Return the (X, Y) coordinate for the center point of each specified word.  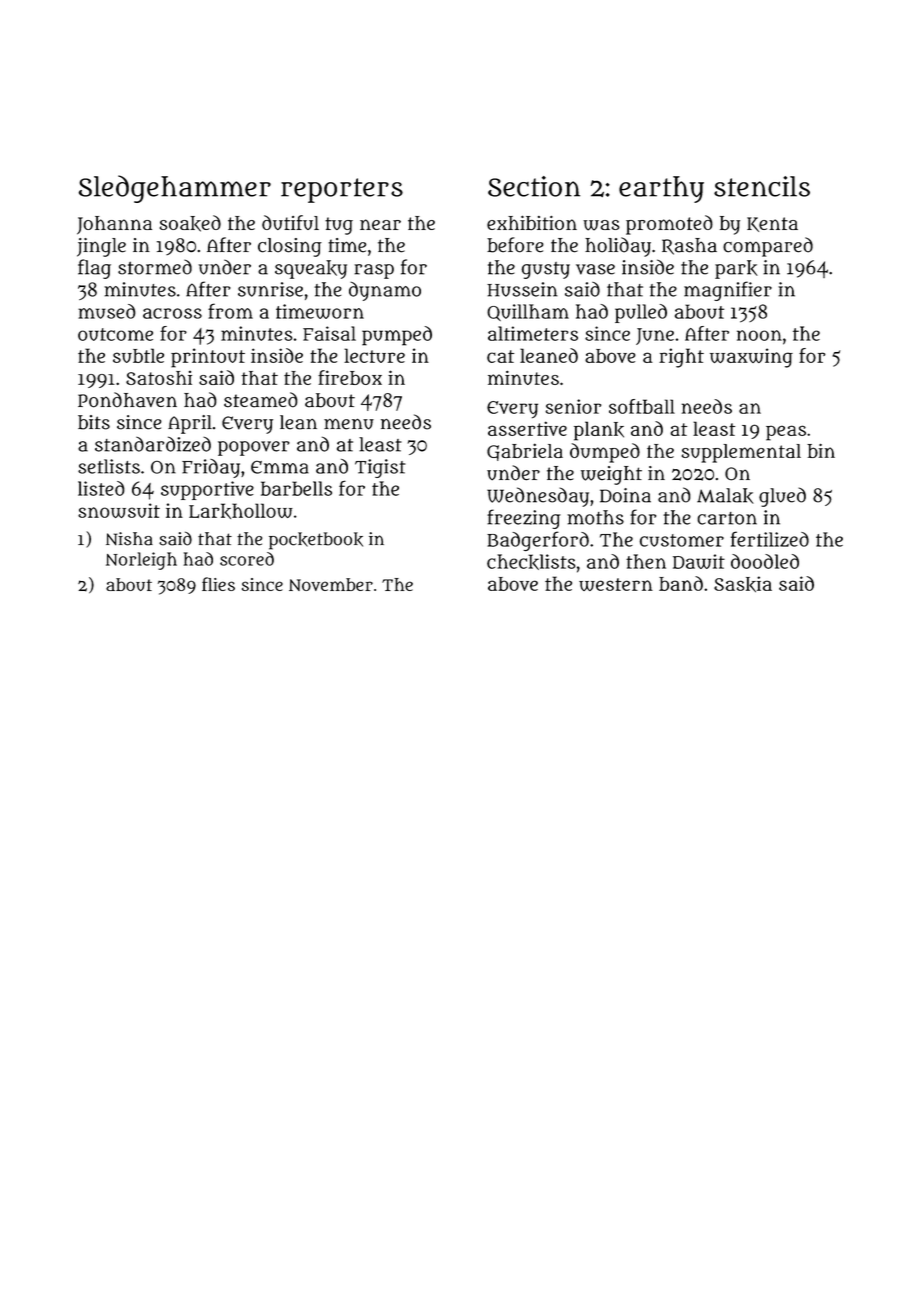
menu (349, 424)
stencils (762, 186)
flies (218, 584)
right (681, 358)
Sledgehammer (175, 189)
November (331, 584)
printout (208, 358)
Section (534, 186)
